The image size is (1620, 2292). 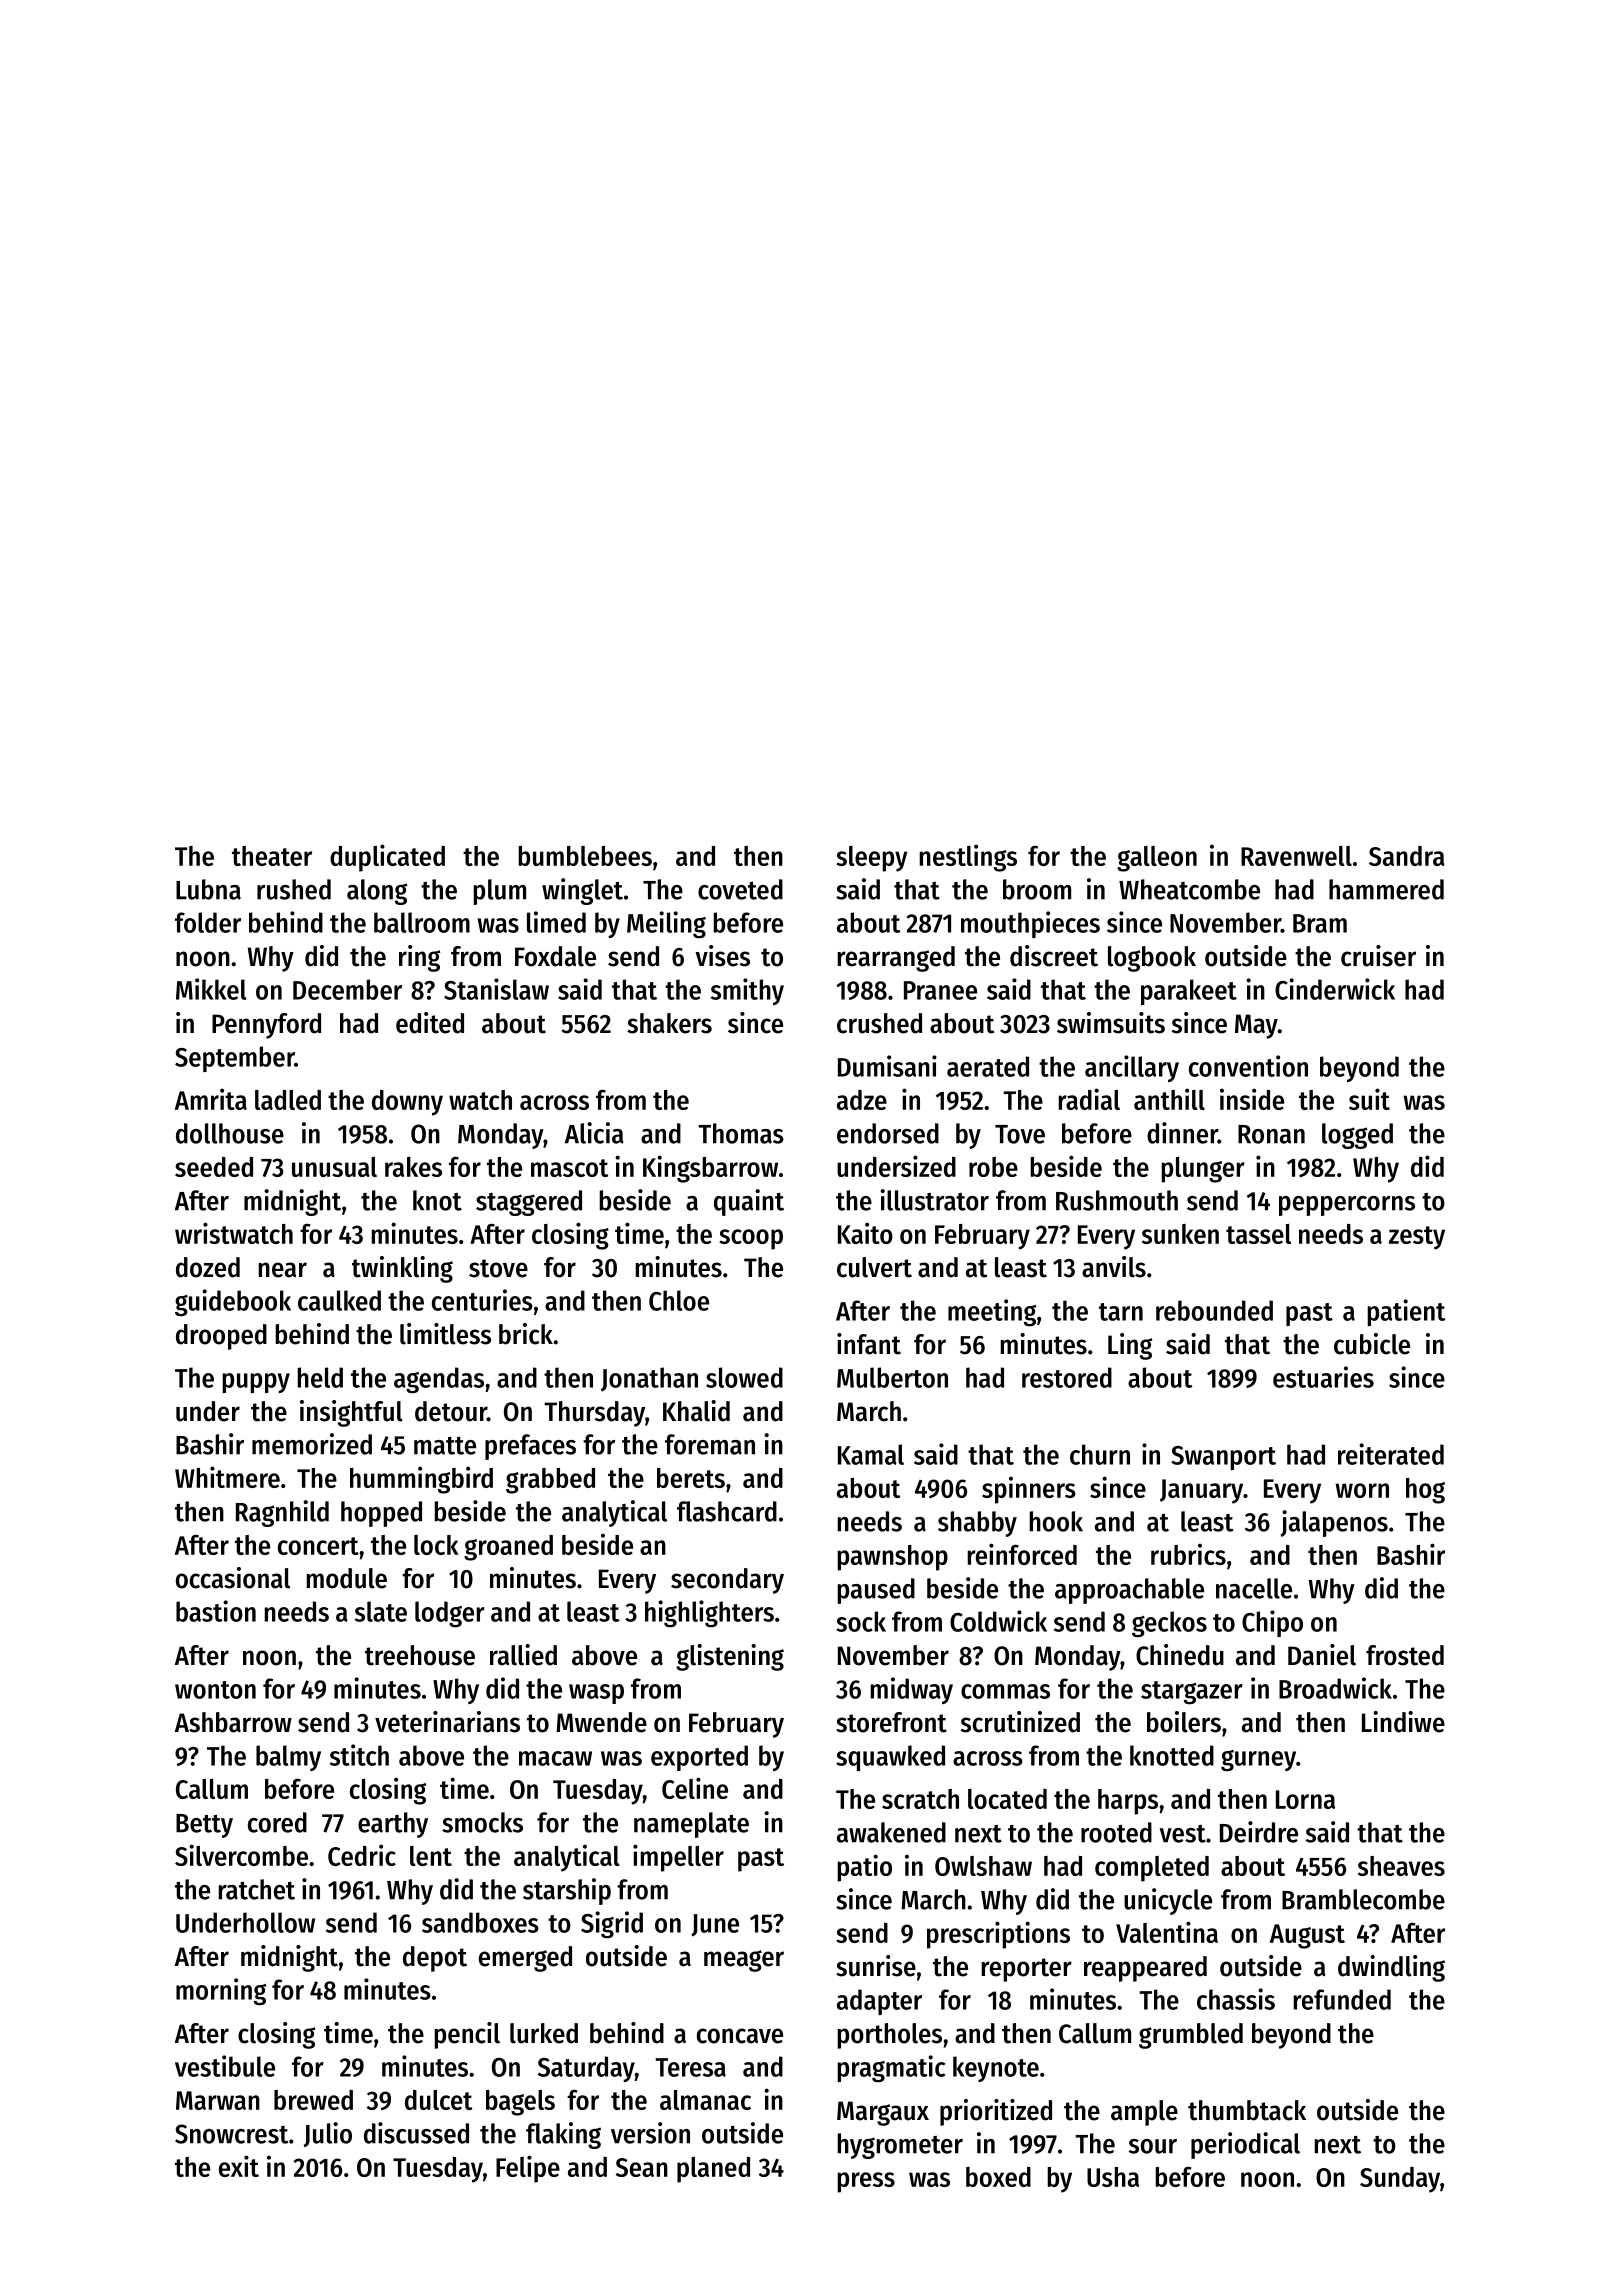 What do you see at coordinates (871, 1454) in the screenshot?
I see `Kamal` at bounding box center [871, 1454].
